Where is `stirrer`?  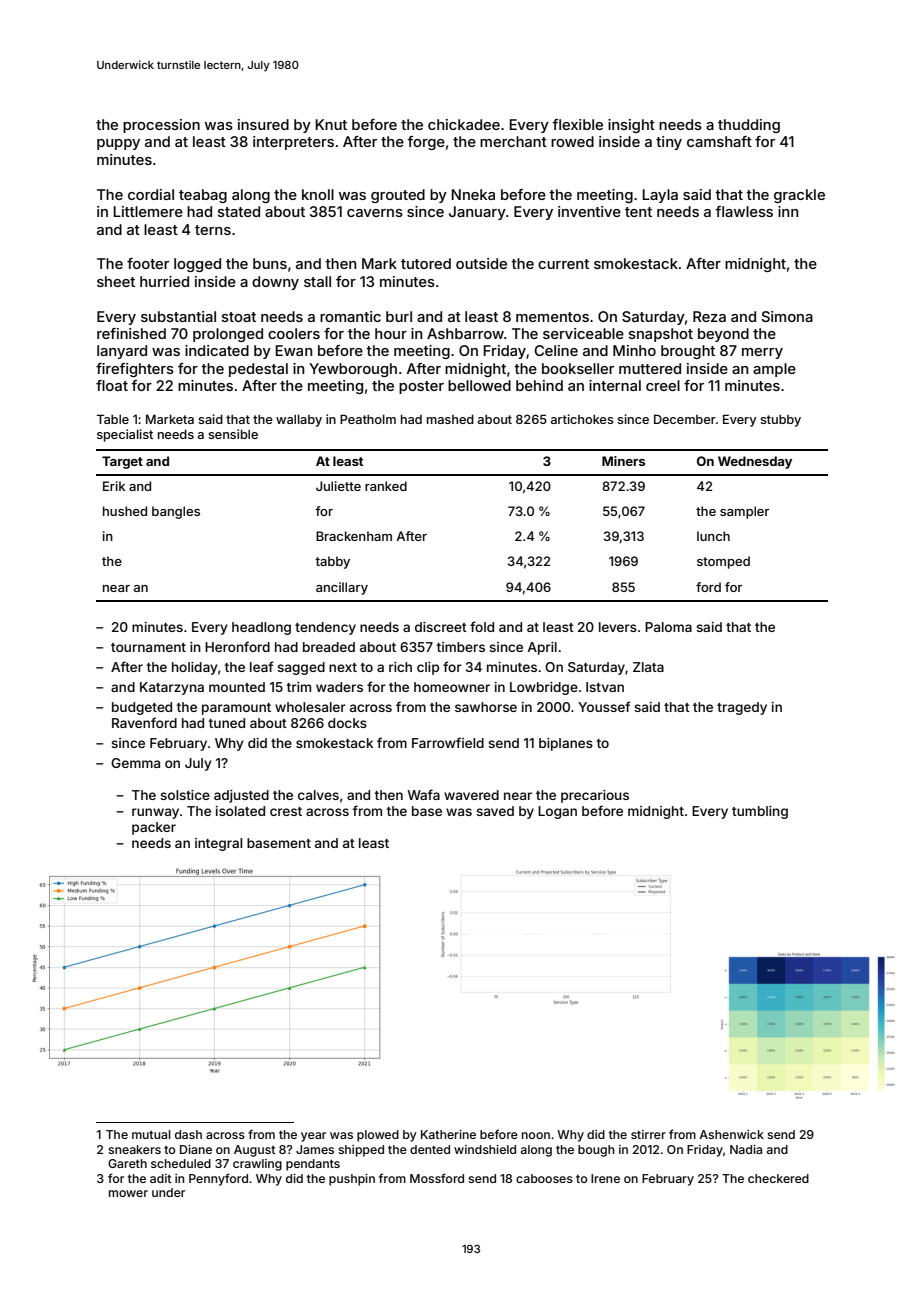
stirrer is located at coordinates (648, 1134).
